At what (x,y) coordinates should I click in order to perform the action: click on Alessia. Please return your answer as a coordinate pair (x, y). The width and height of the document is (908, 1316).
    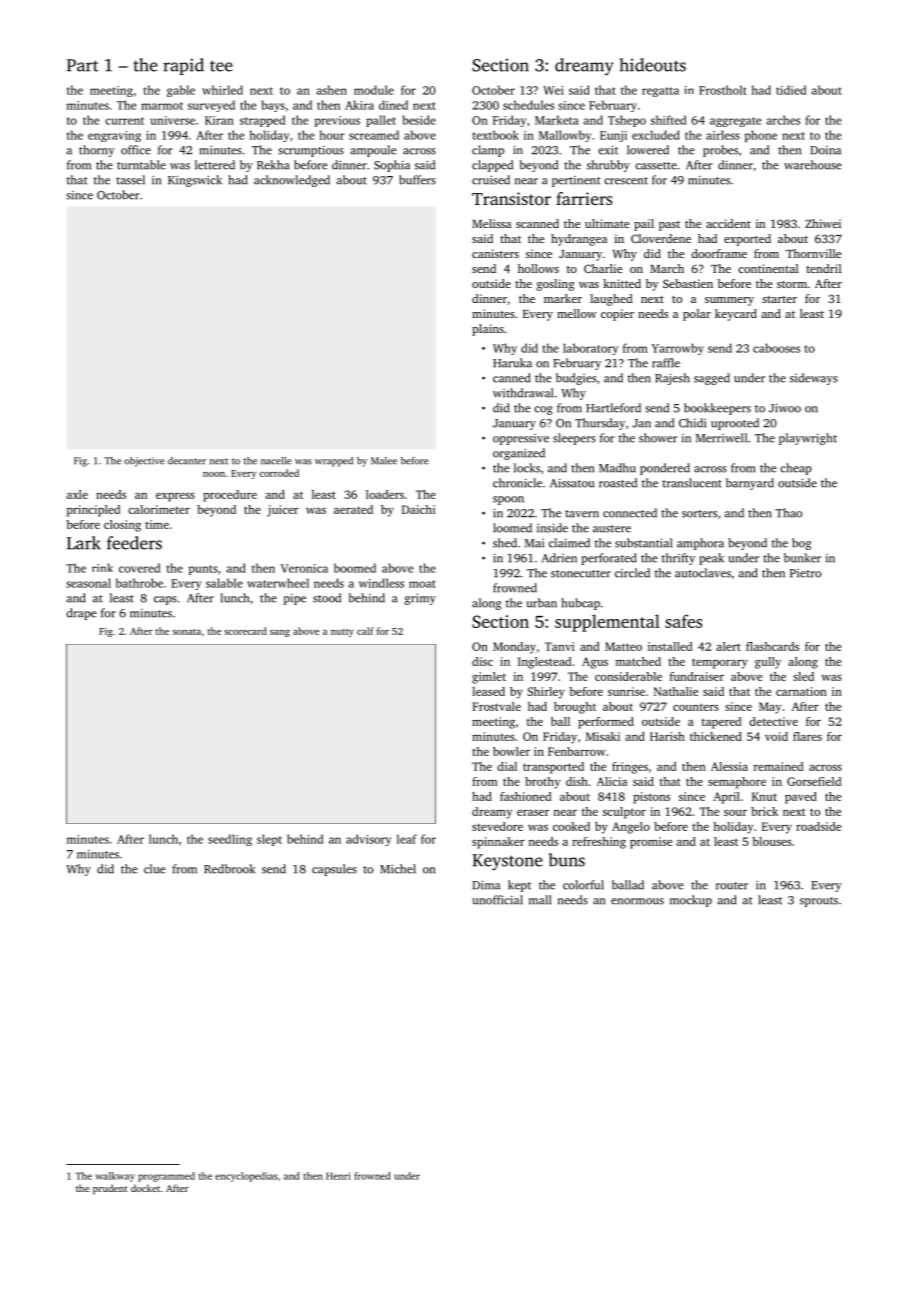
    Looking at the image, I should click on (729, 766).
